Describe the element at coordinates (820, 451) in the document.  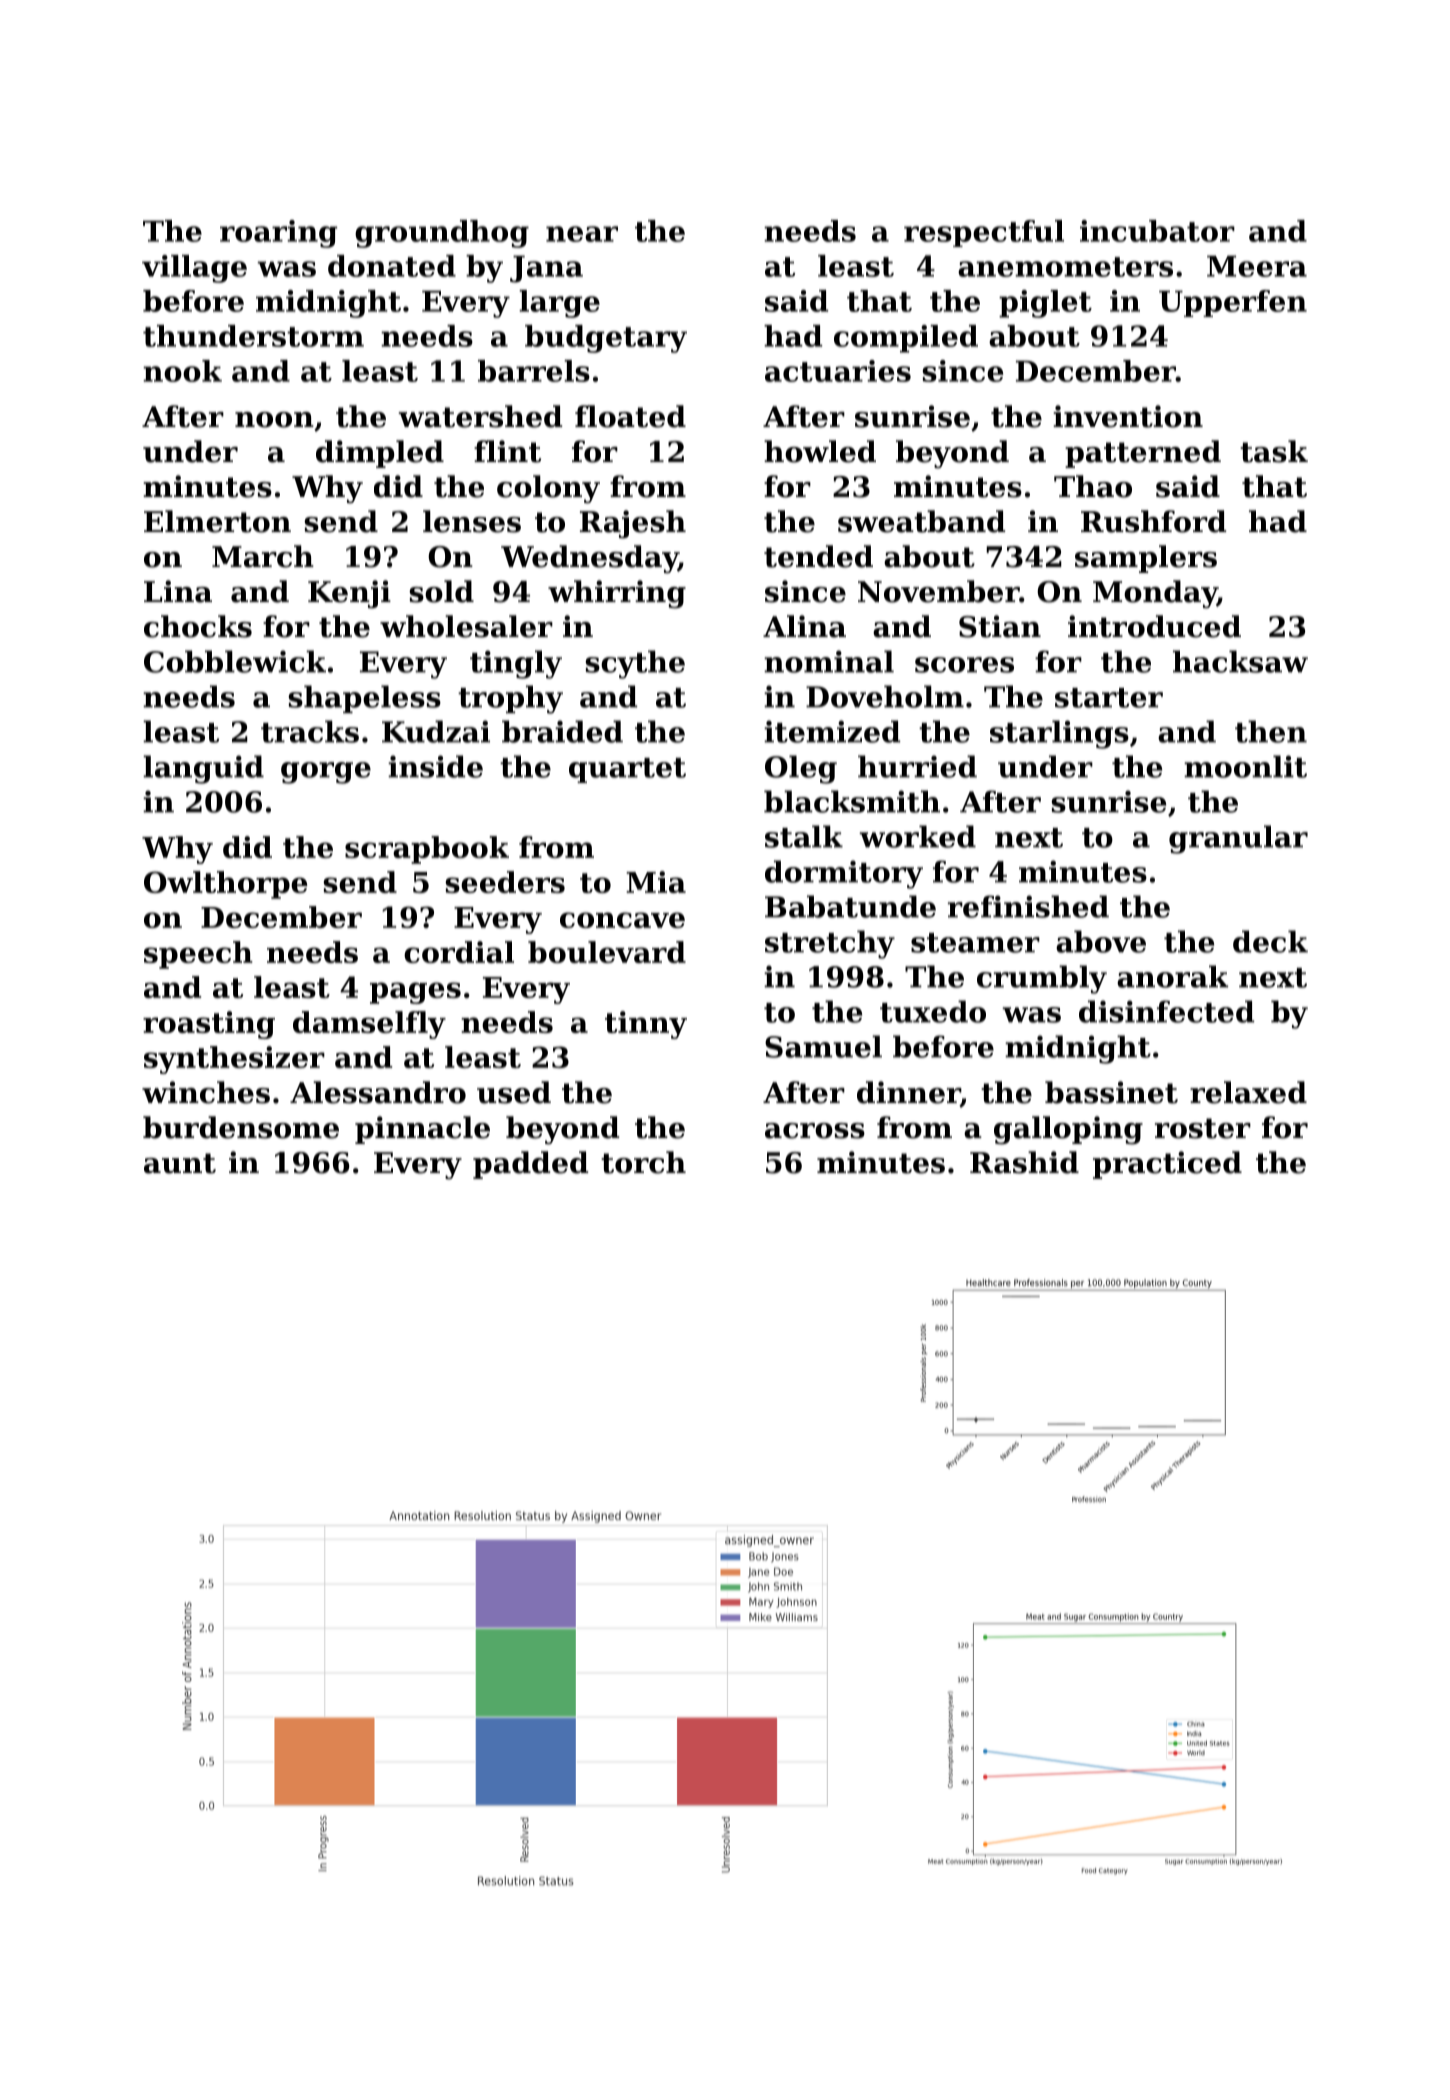
I see `howled` at that location.
